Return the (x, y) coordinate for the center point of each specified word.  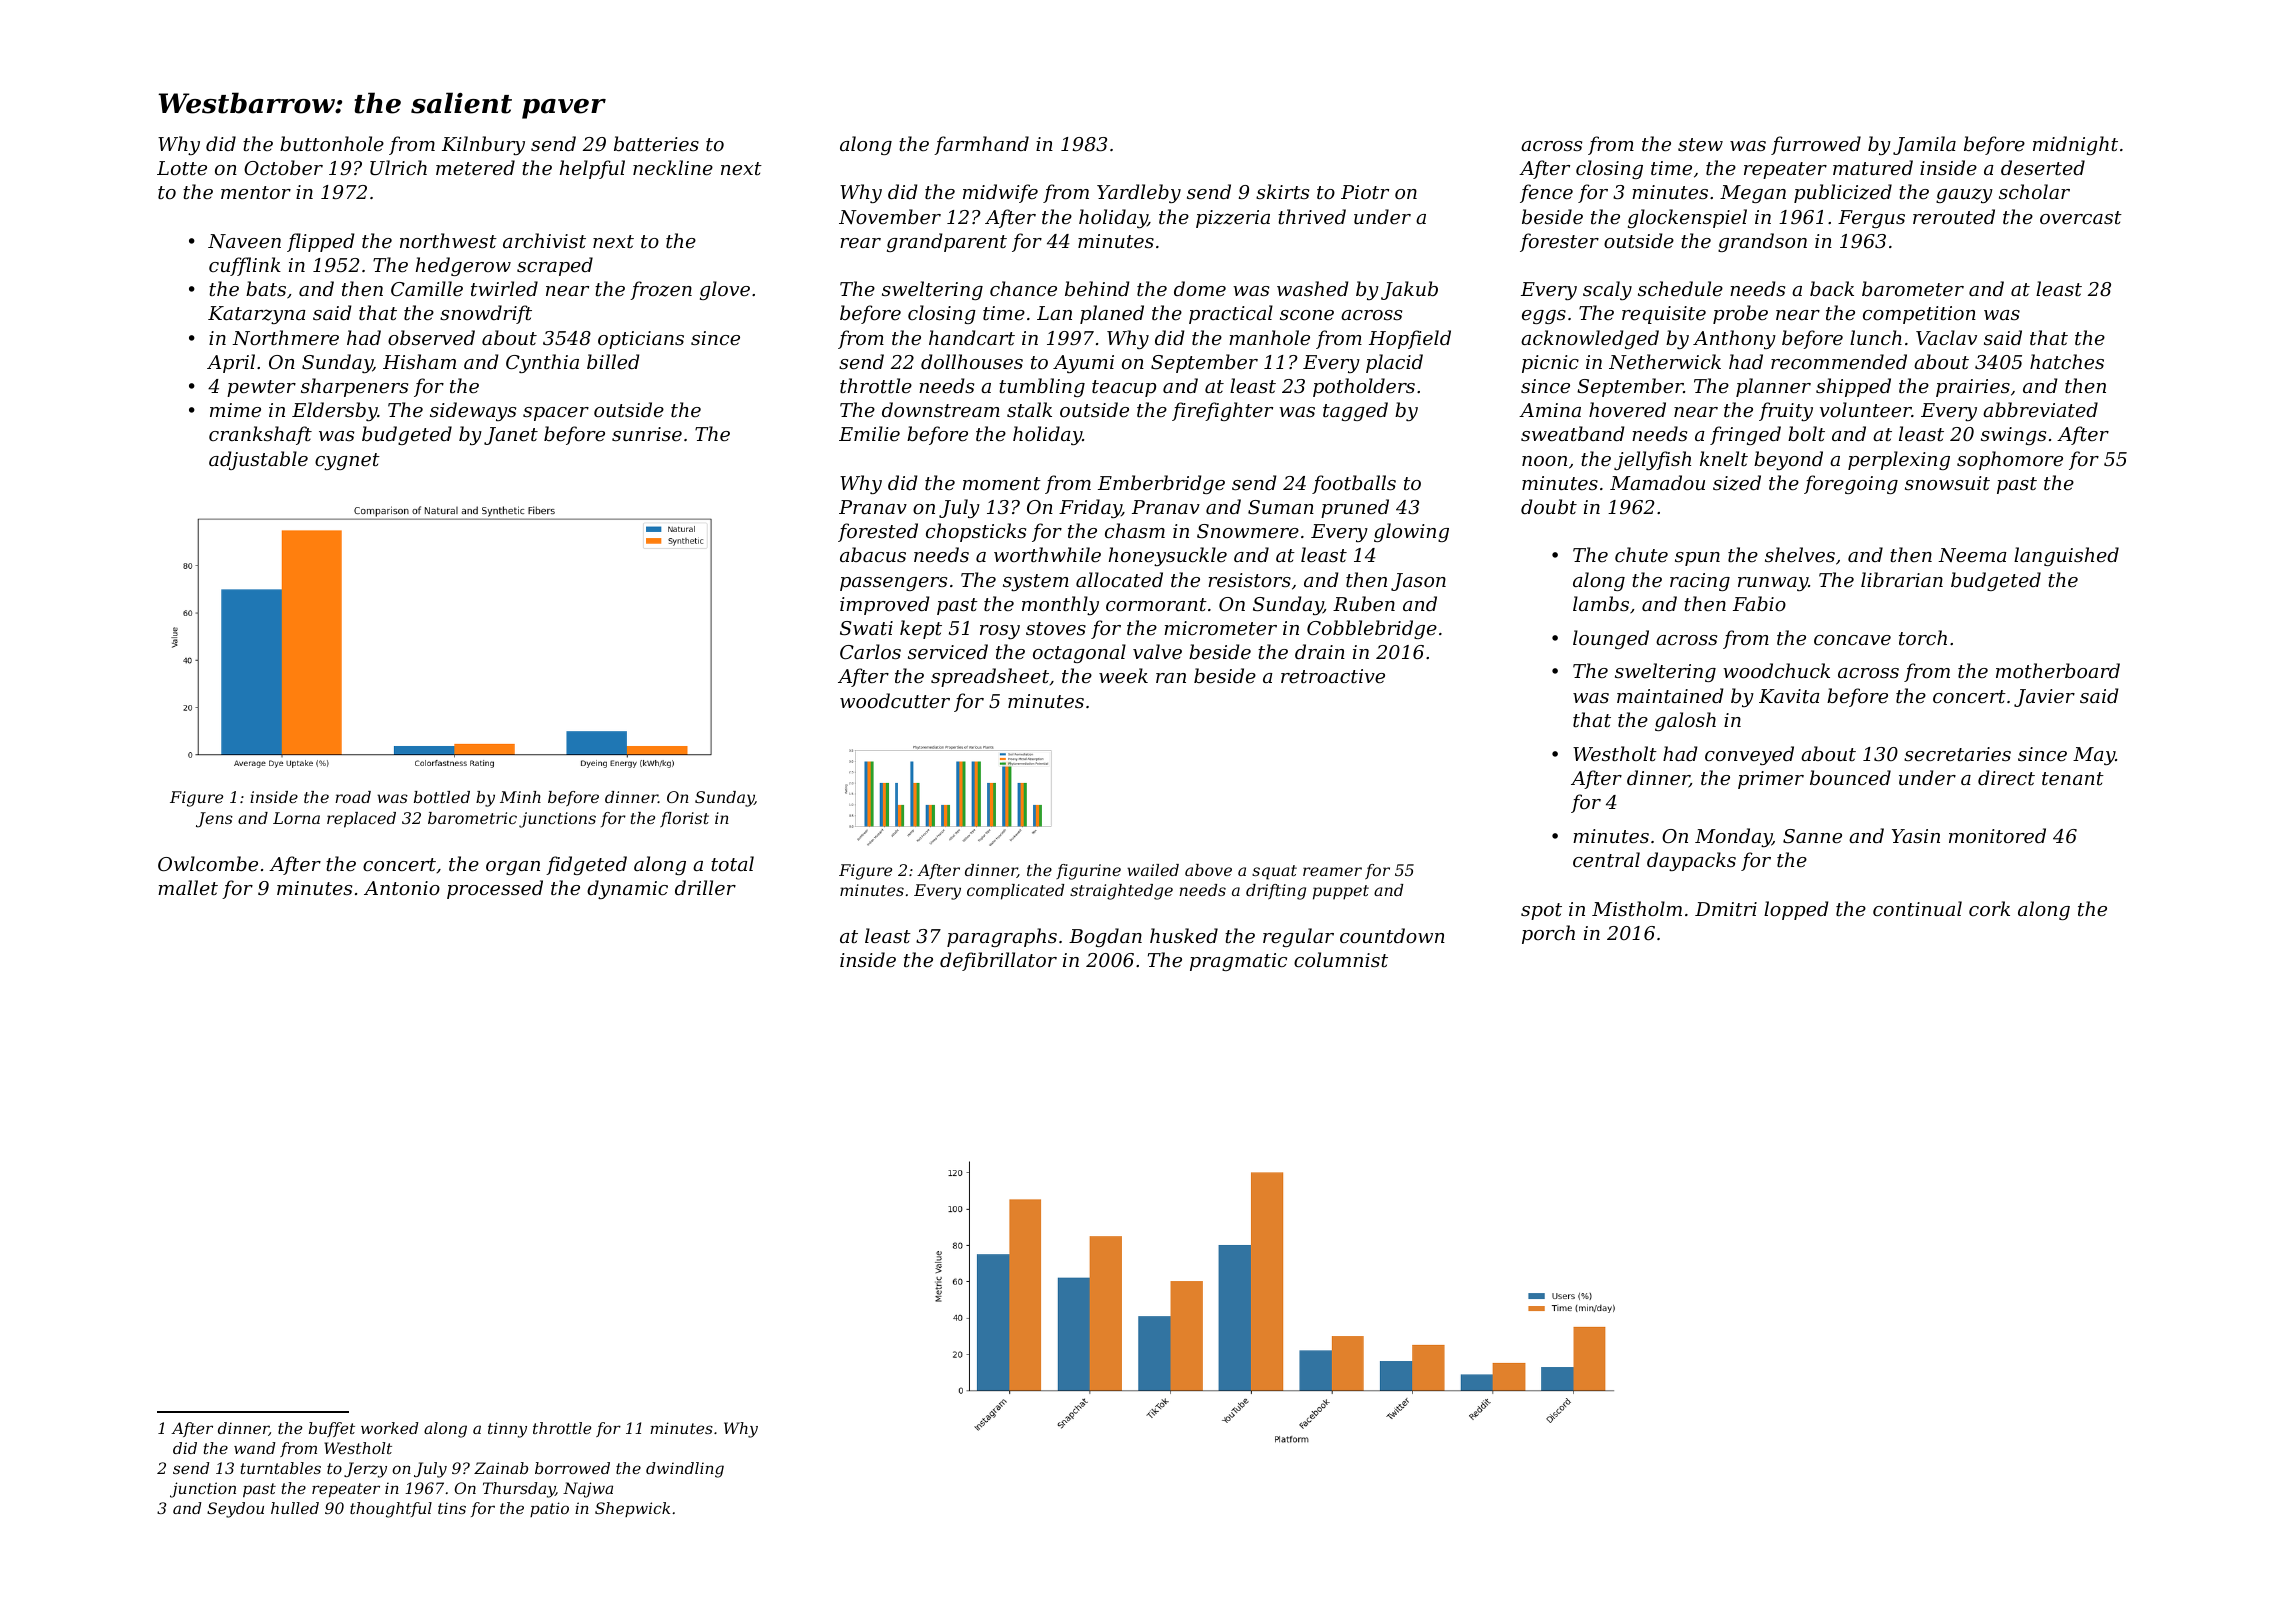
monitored (1997, 835)
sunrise (647, 434)
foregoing (1851, 484)
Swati (866, 628)
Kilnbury (483, 145)
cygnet (347, 461)
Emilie (869, 433)
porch (1548, 934)
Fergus (1871, 219)
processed (495, 889)
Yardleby (1139, 193)
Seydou (235, 1510)
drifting (1276, 892)
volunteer (1866, 409)
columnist (1341, 959)
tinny (507, 1430)
